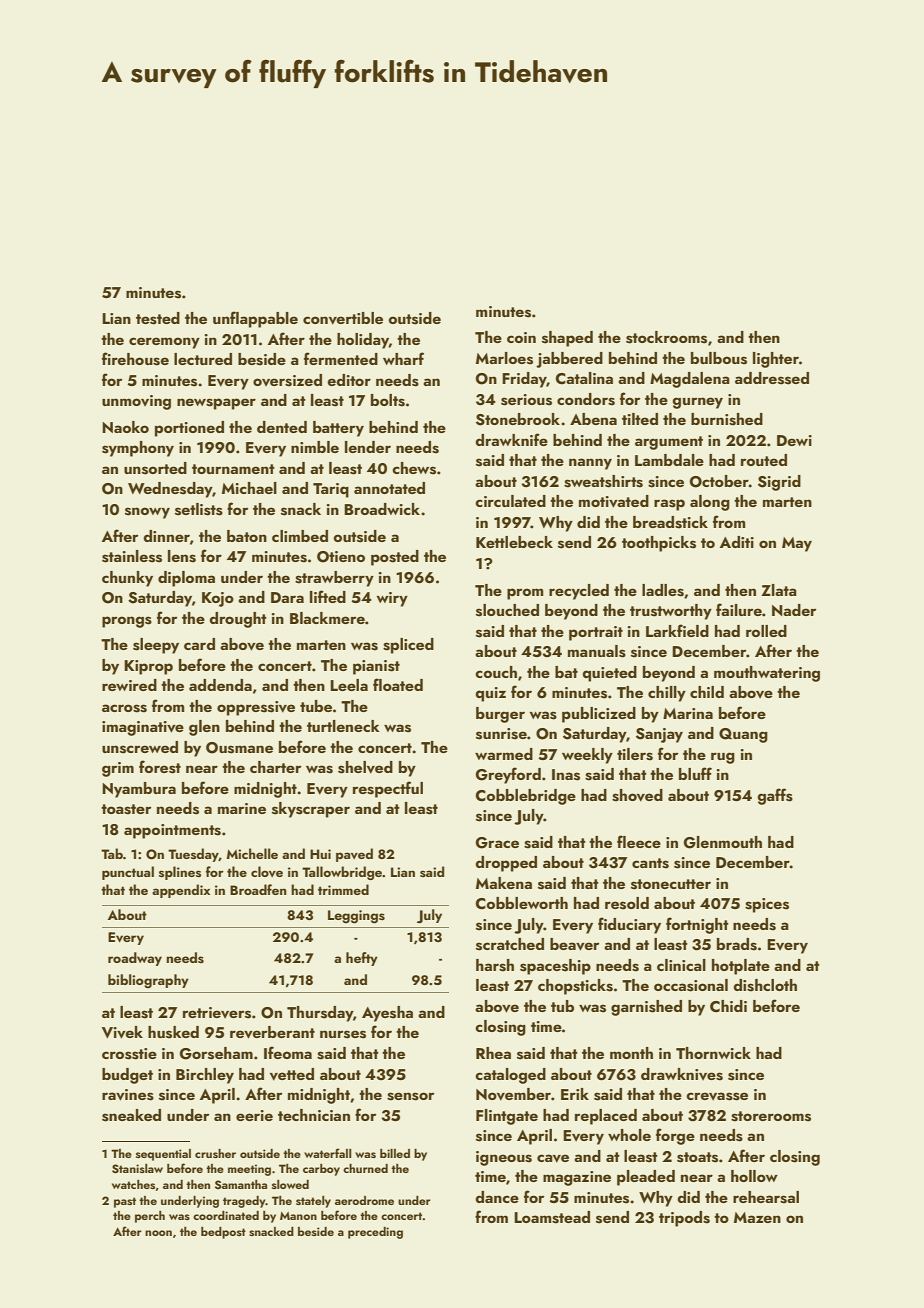 This document has width=924, height=1308. What do you see at coordinates (164, 343) in the document?
I see `ceremony` at bounding box center [164, 343].
